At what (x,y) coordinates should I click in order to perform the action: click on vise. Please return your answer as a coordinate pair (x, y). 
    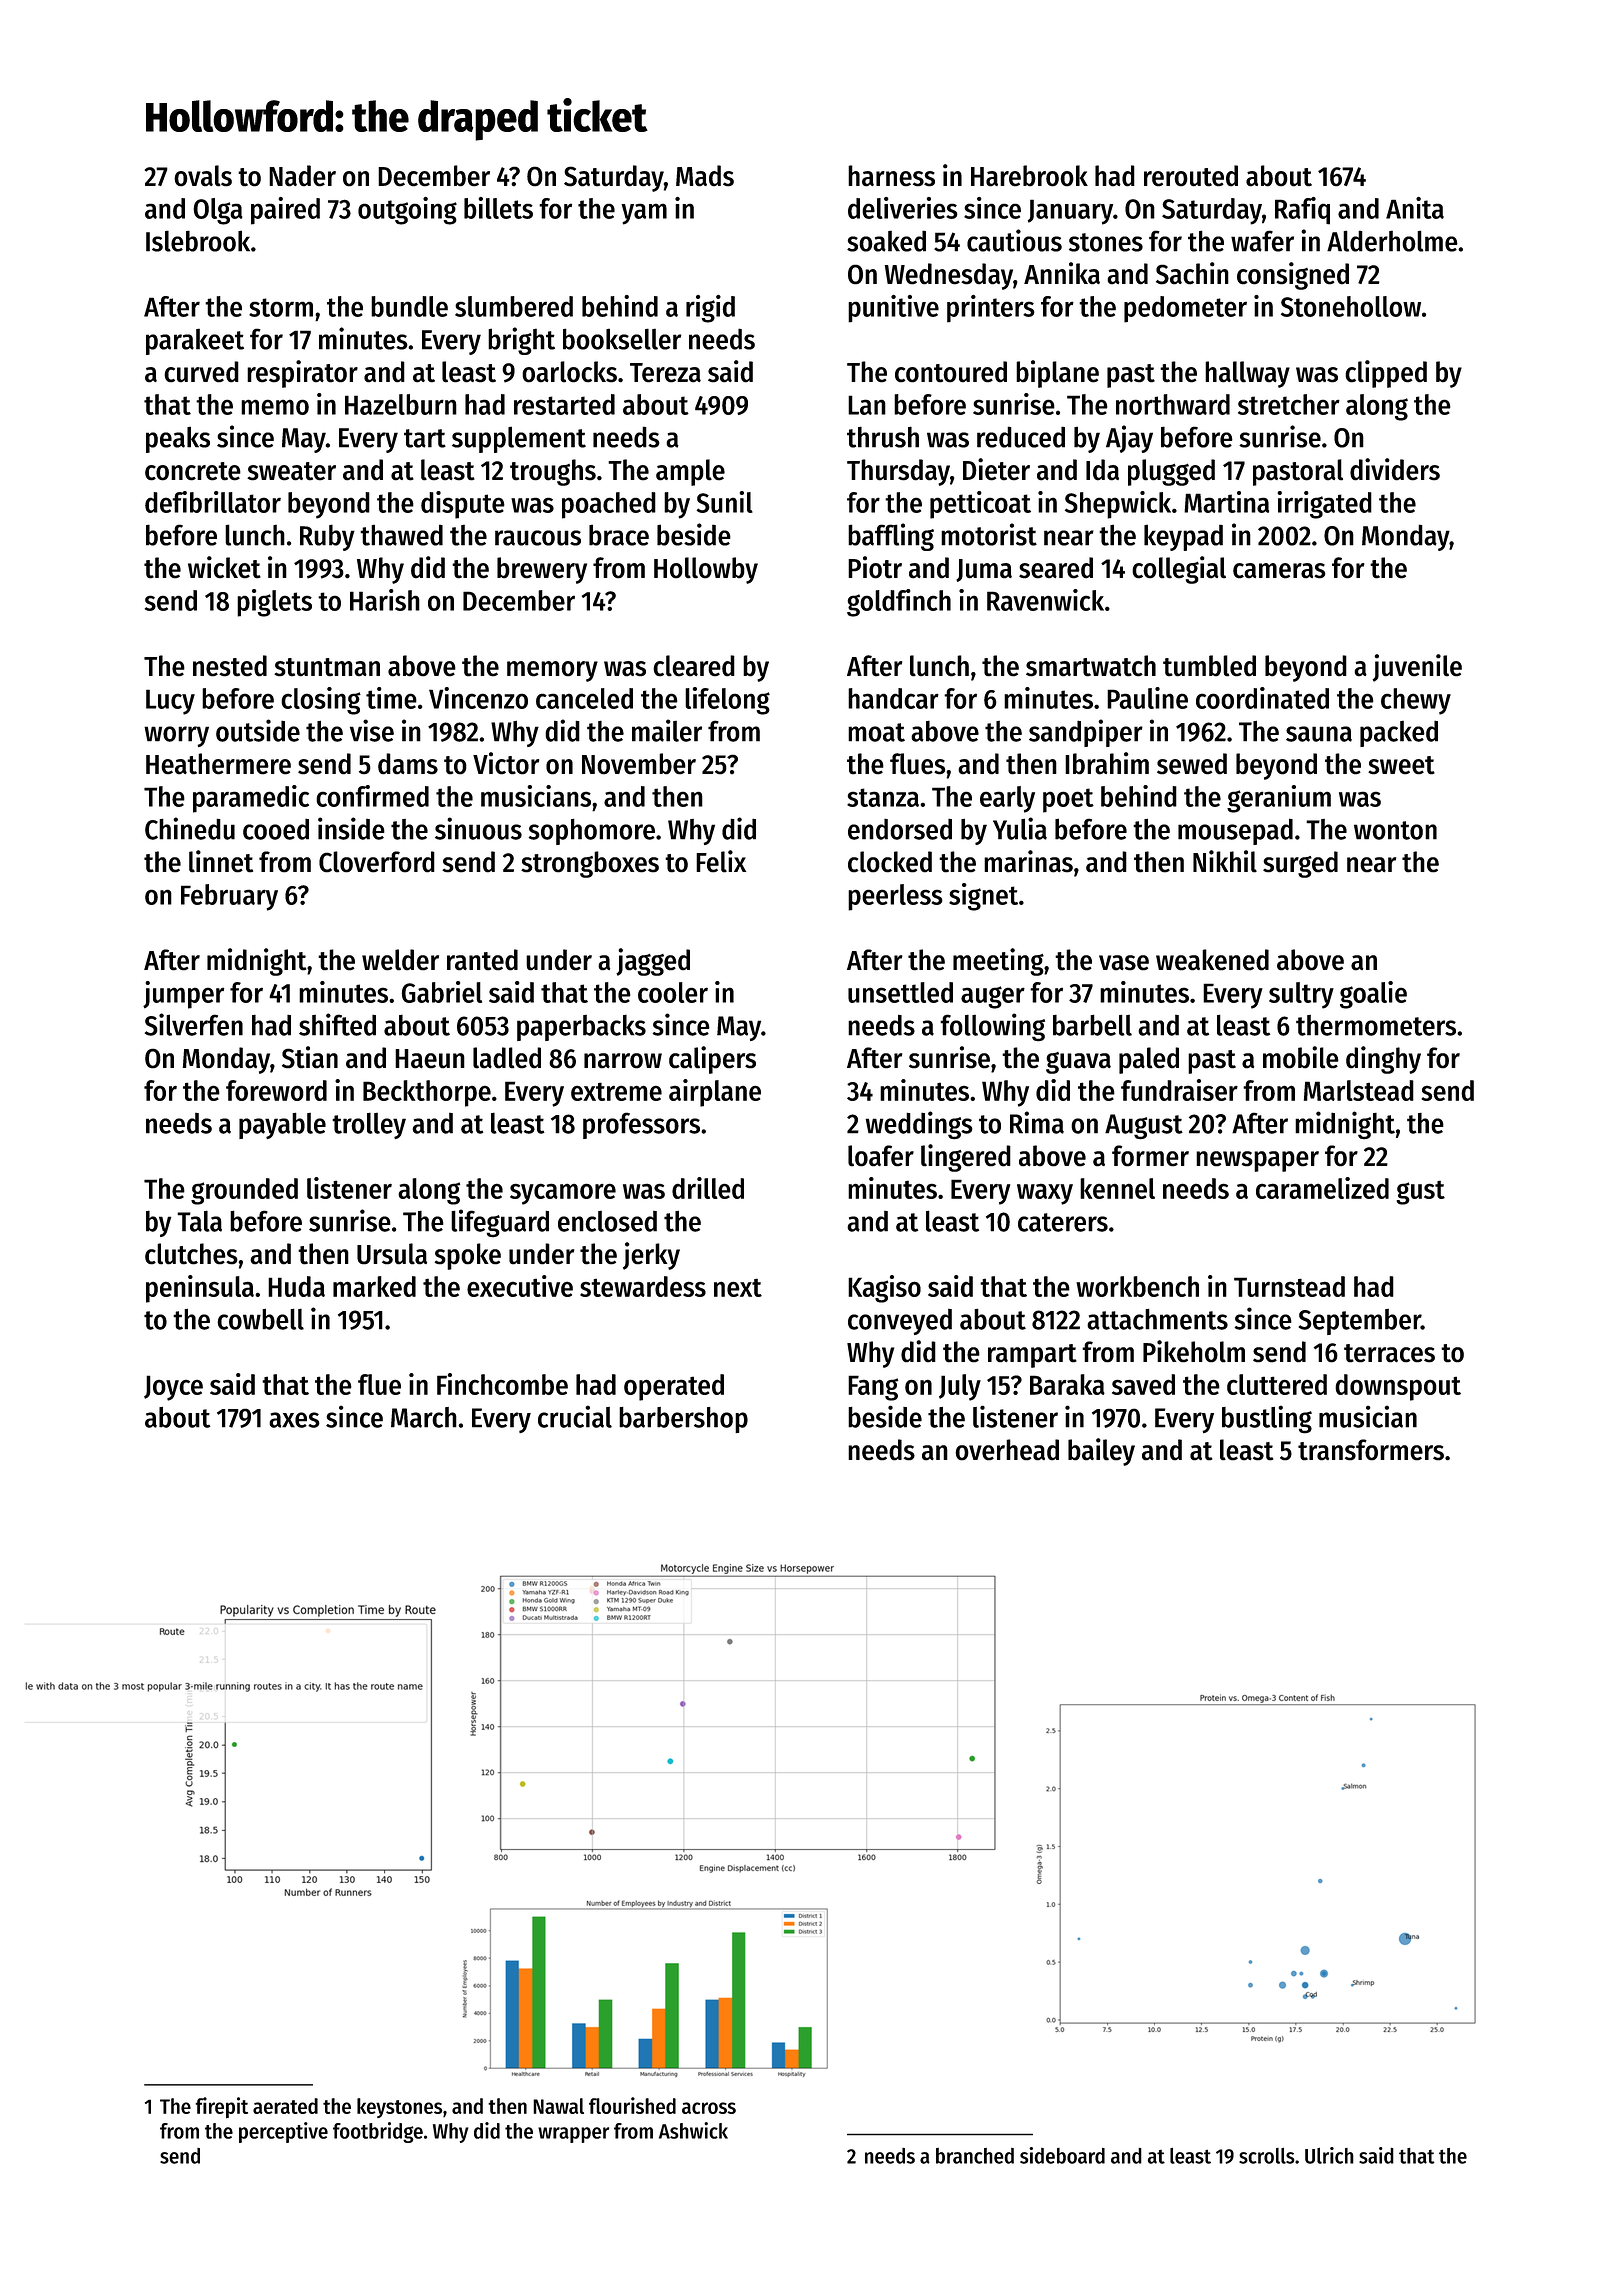
    Looking at the image, I should click on (372, 730).
